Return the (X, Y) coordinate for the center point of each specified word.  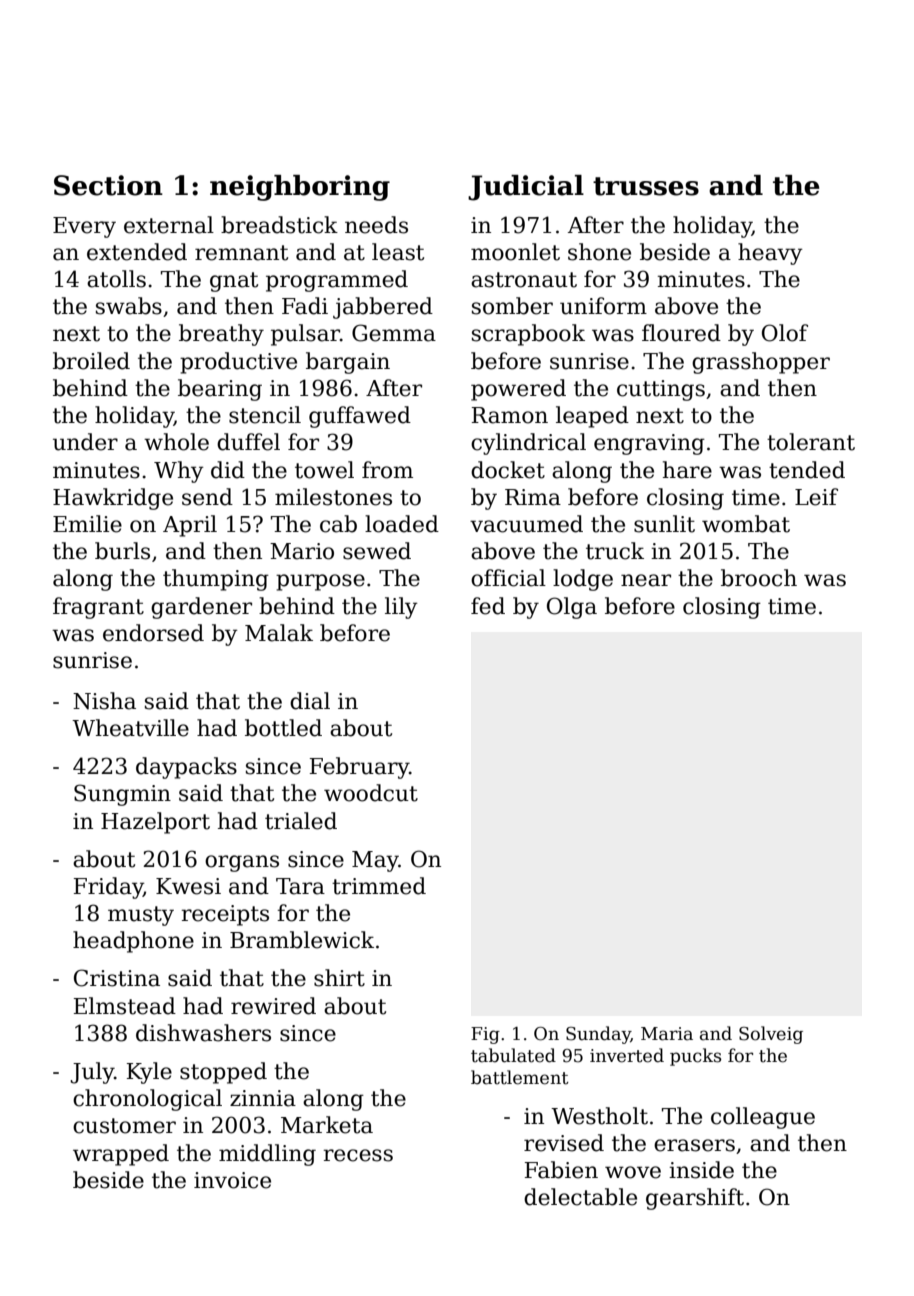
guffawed (360, 417)
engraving (649, 444)
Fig (485, 1035)
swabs (129, 306)
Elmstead (125, 1006)
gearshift (695, 1199)
